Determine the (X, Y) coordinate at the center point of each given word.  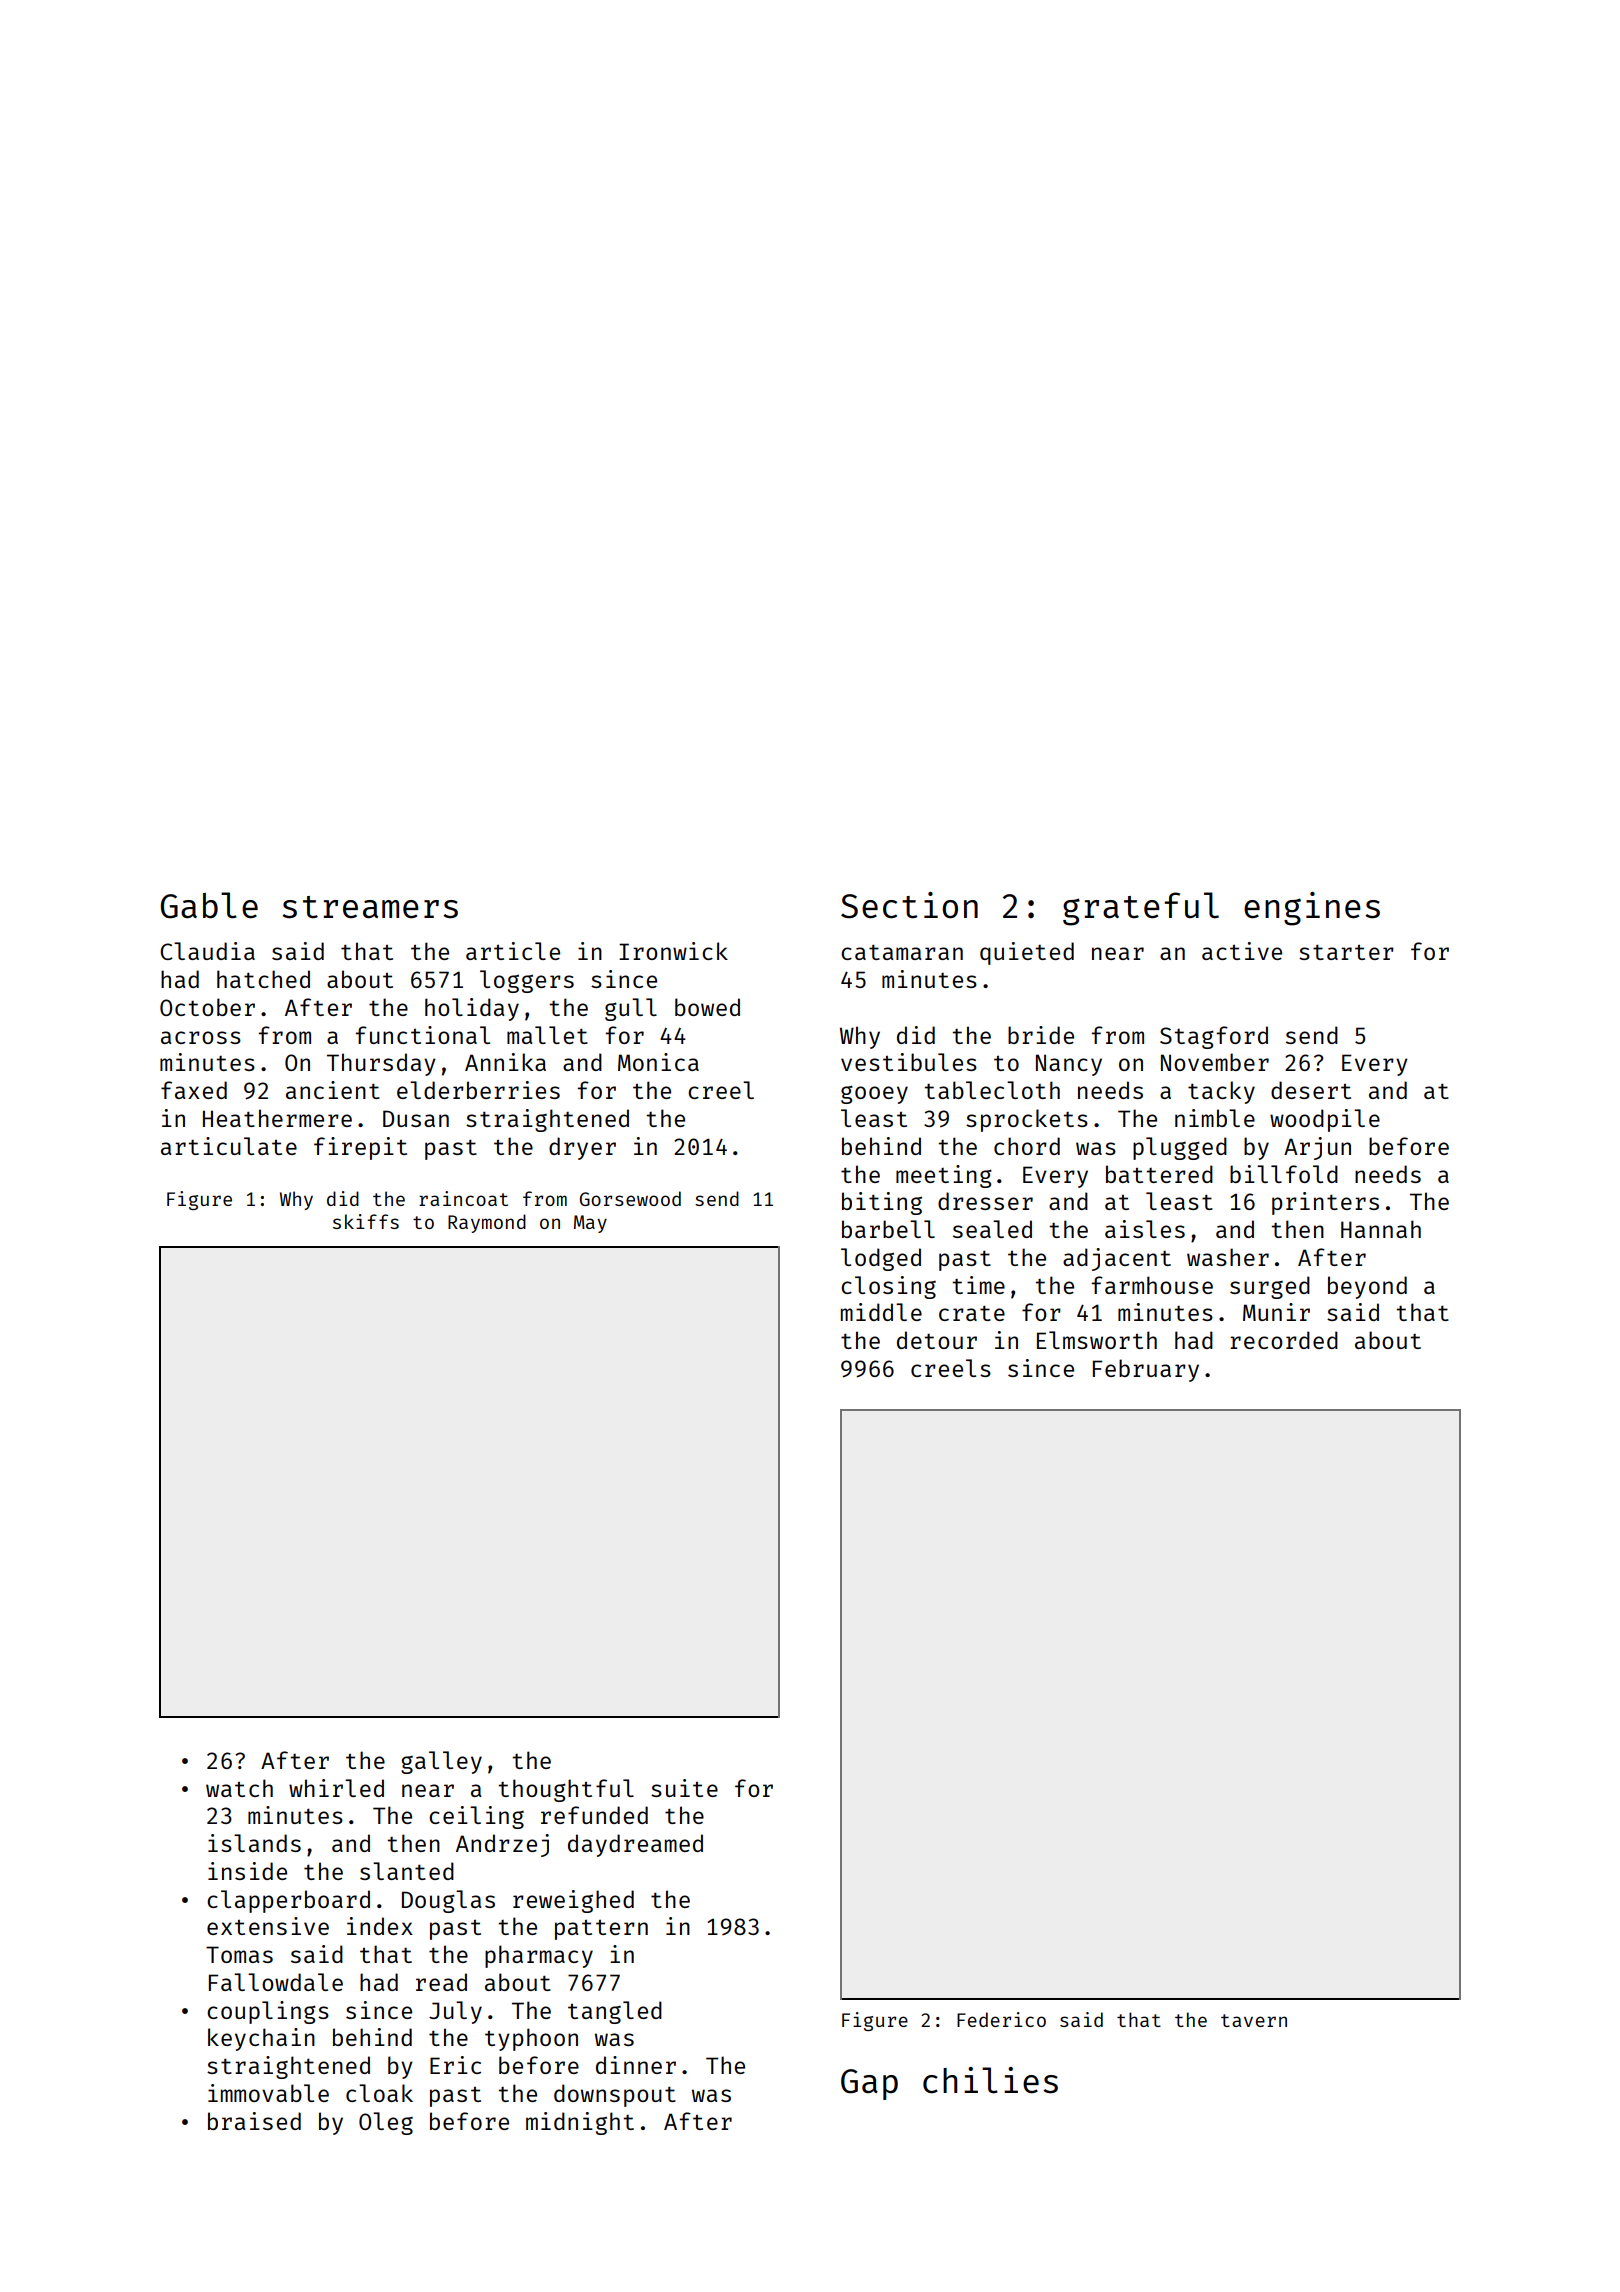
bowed (707, 1007)
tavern (1254, 2020)
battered (1159, 1174)
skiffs (366, 1221)
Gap (869, 2084)
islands (254, 1843)
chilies (990, 2080)
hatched (263, 979)
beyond (1367, 1287)
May (590, 1224)
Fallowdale (276, 1982)
